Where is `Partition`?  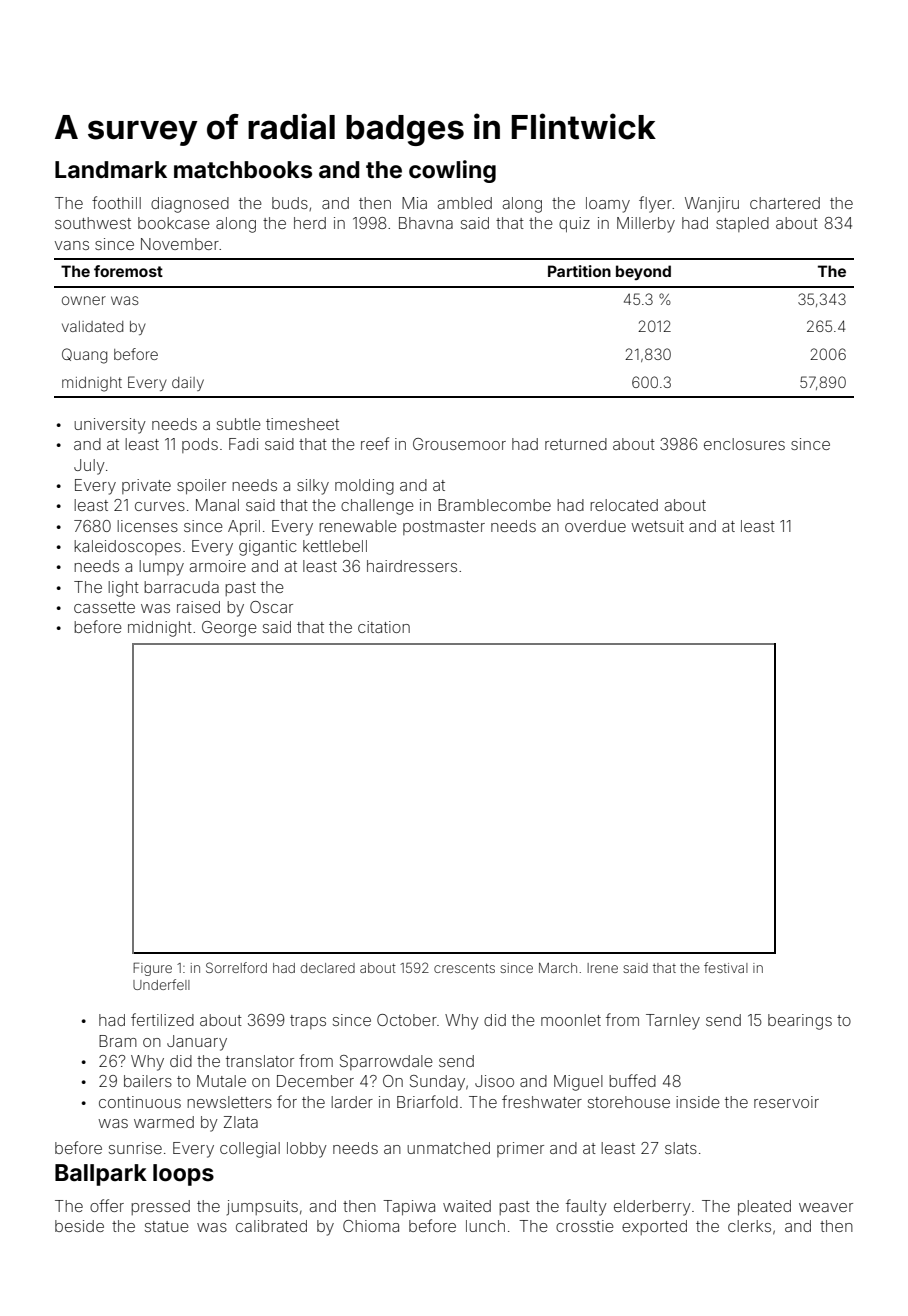
Partition is located at coordinates (579, 271).
